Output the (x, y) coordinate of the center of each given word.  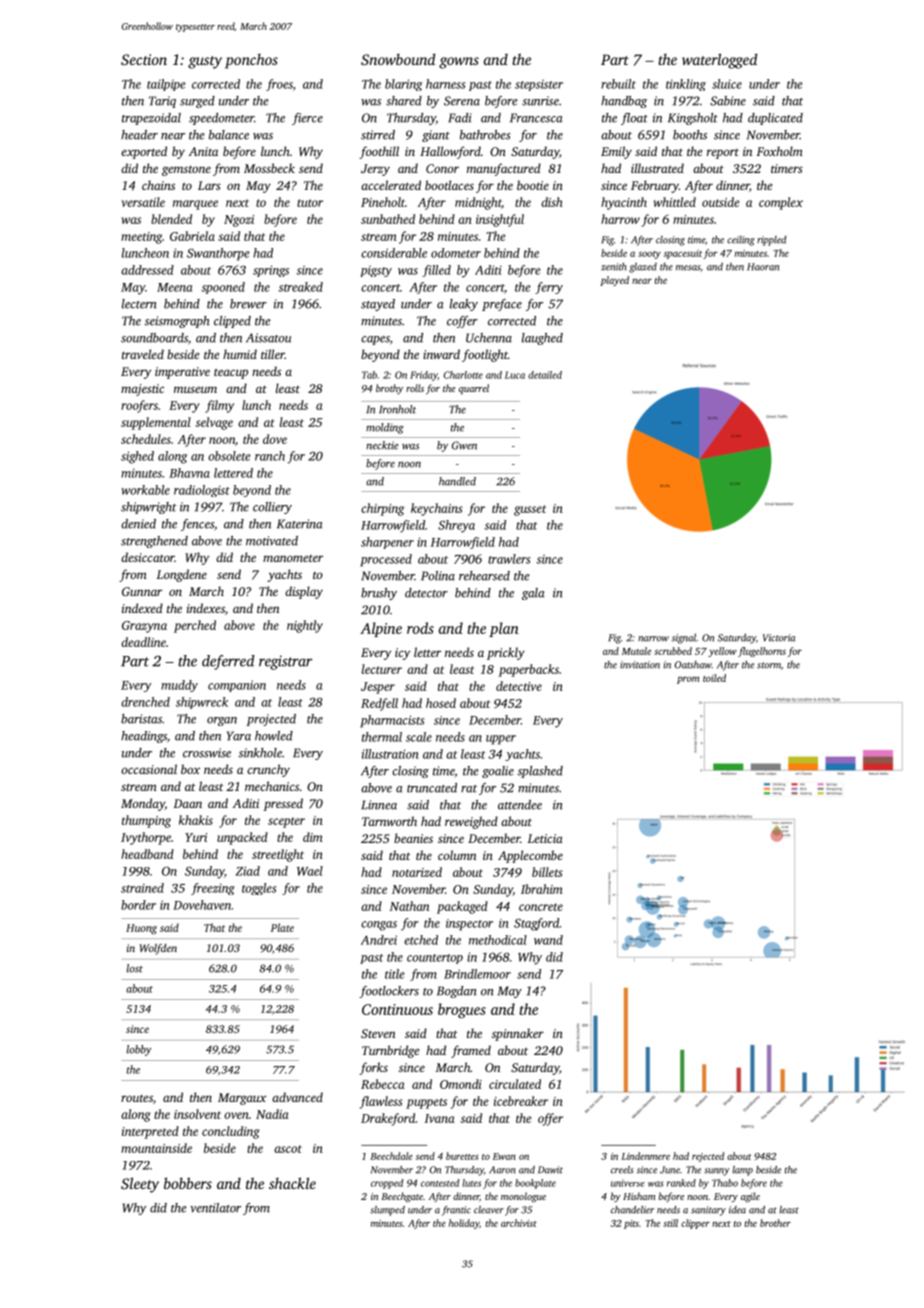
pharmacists (392, 721)
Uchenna (489, 338)
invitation (640, 665)
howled (274, 736)
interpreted (150, 1132)
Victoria (779, 638)
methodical (498, 940)
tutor (310, 203)
